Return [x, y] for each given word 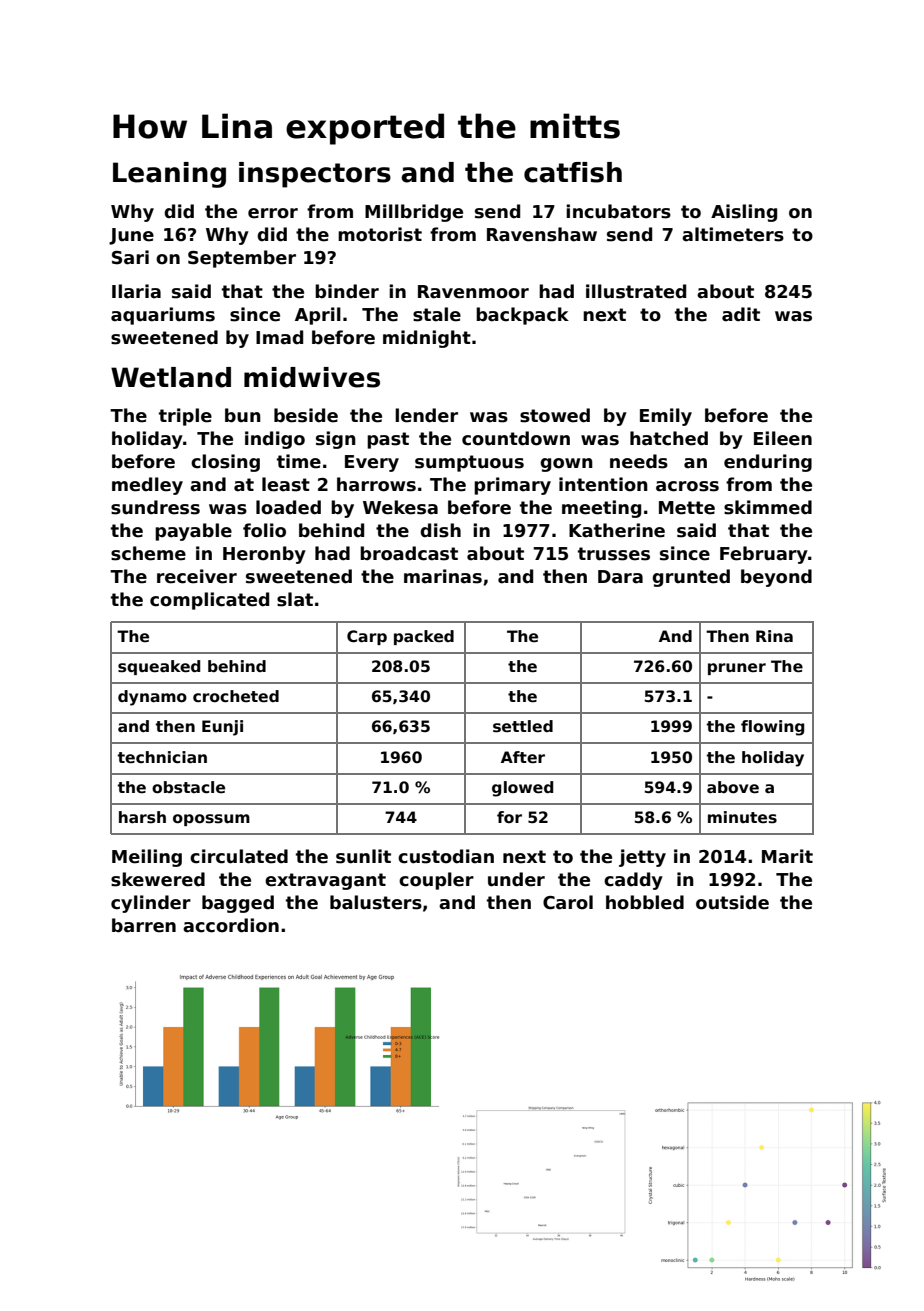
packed [424, 637]
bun [243, 415]
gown [566, 465]
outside [732, 902]
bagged [238, 904]
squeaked [159, 667]
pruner [737, 669]
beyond [776, 578]
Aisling [744, 213]
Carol [568, 902]
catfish [573, 172]
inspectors [315, 175]
